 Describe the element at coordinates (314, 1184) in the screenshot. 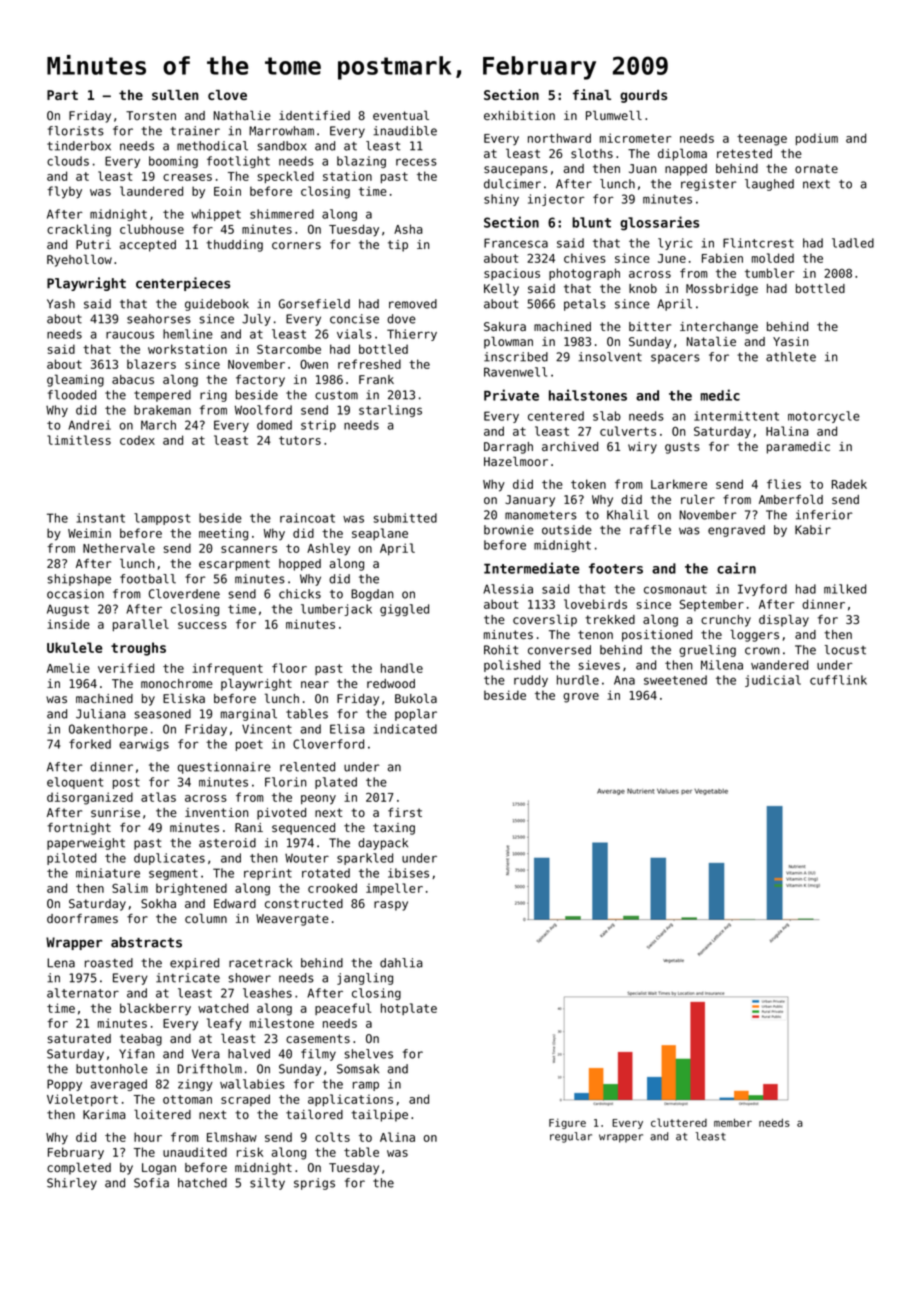

I see `sprigs` at that location.
